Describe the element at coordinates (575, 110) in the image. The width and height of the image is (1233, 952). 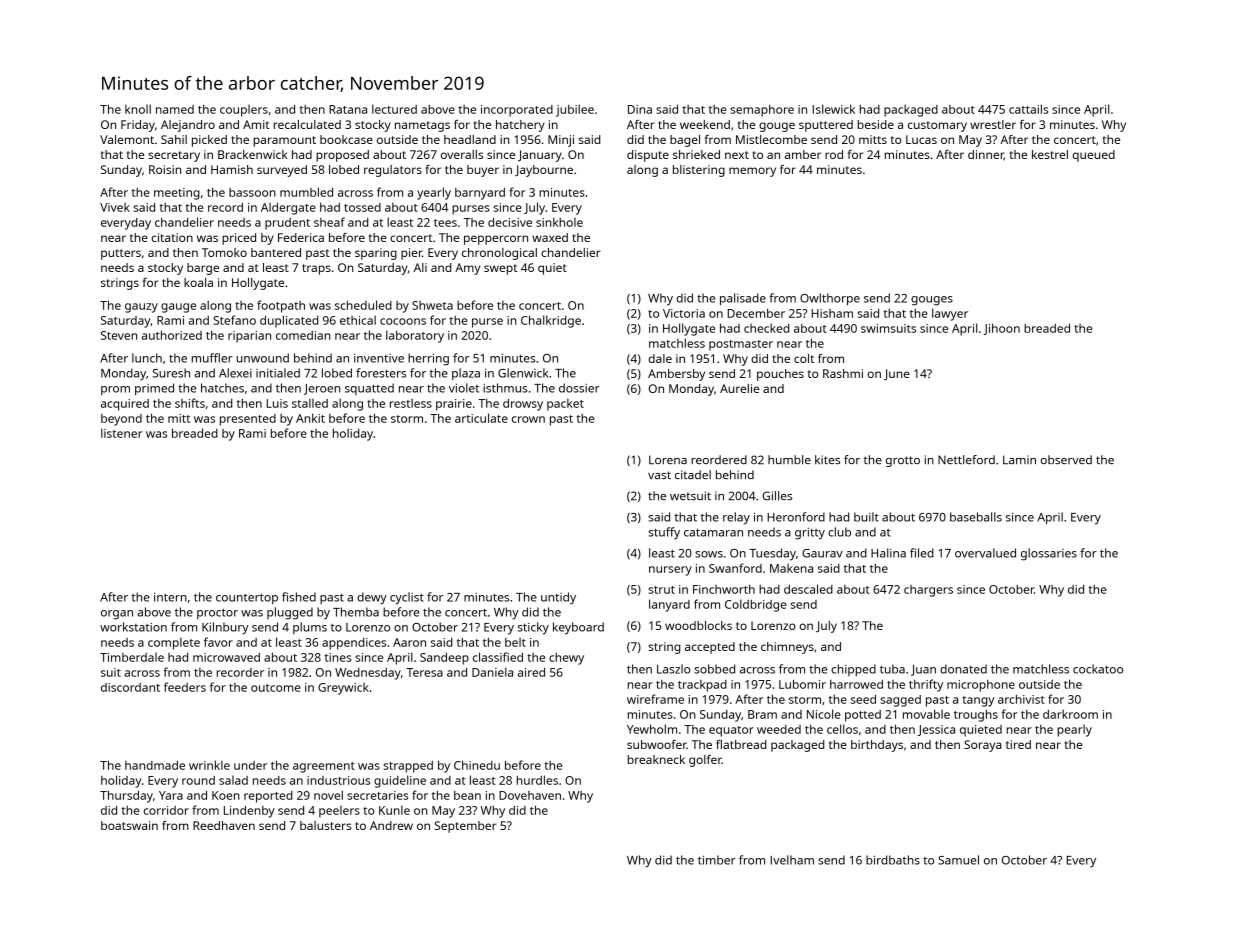
I see `jubilee` at that location.
